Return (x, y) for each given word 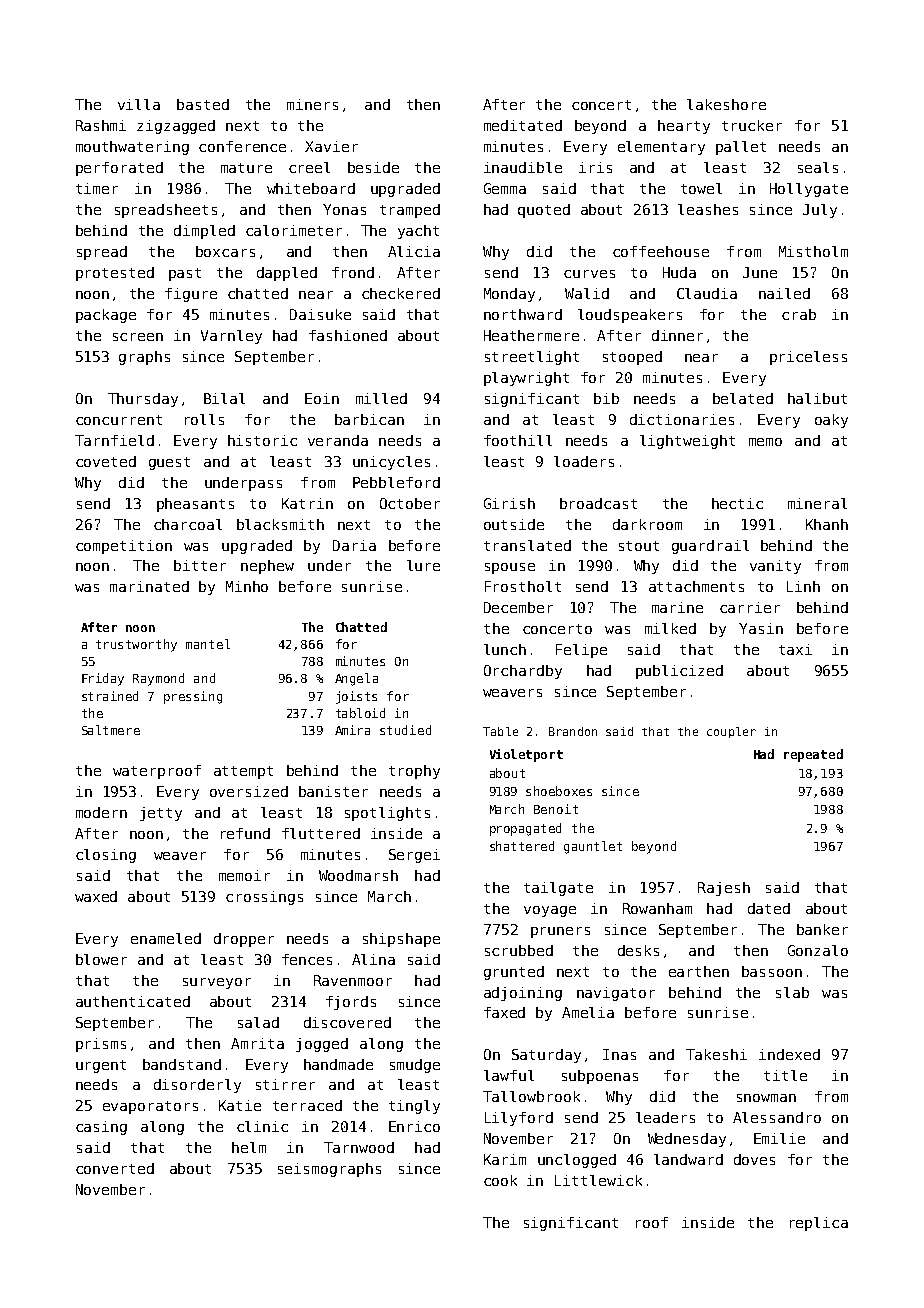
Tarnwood (359, 1147)
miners (312, 104)
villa (139, 104)
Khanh (827, 524)
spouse (510, 568)
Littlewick (598, 1180)
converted (115, 1168)
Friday (103, 679)
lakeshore (726, 104)
